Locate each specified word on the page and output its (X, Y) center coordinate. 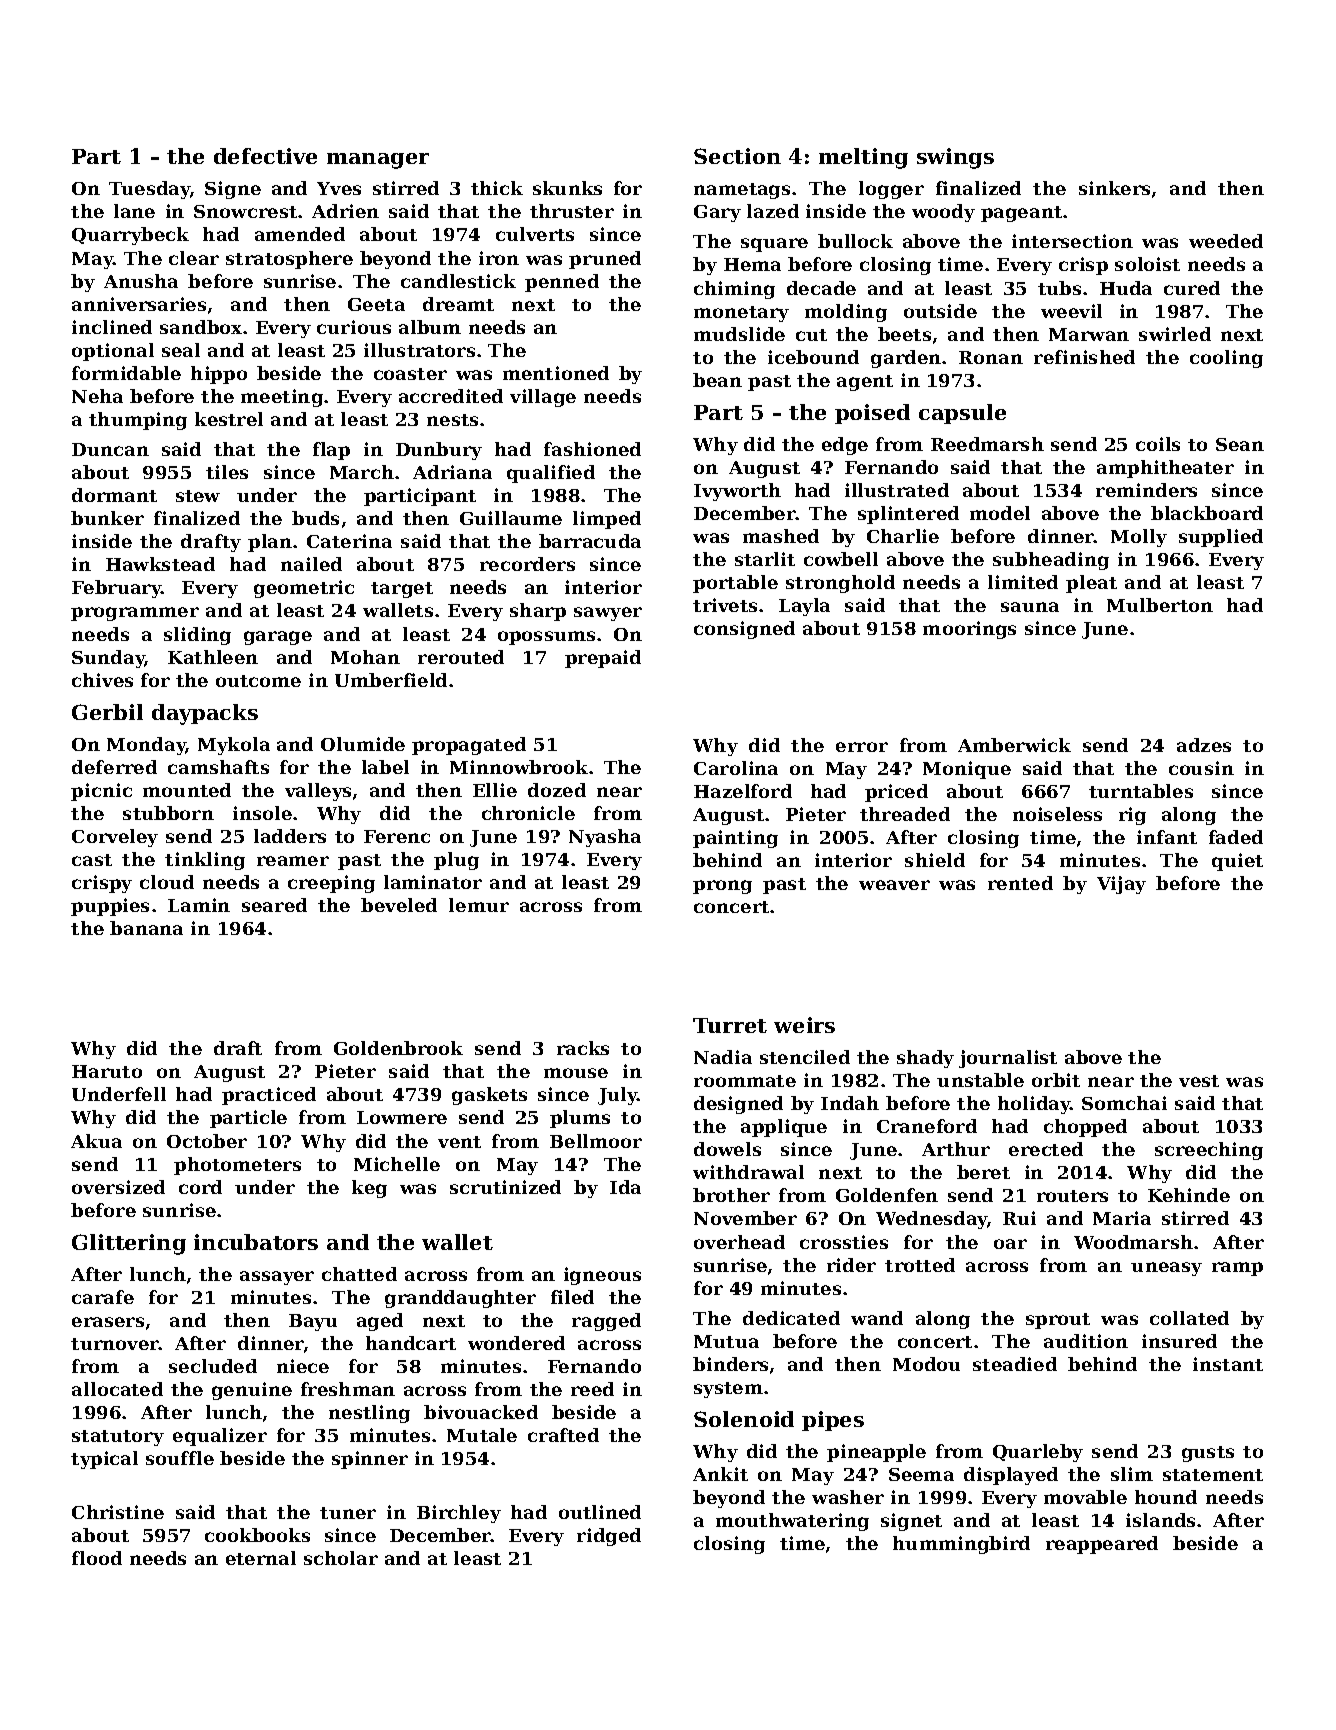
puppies (110, 907)
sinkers (1114, 188)
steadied (1015, 1364)
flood (97, 1558)
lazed (773, 211)
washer (848, 1497)
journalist (1008, 1059)
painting (735, 839)
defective (265, 156)
